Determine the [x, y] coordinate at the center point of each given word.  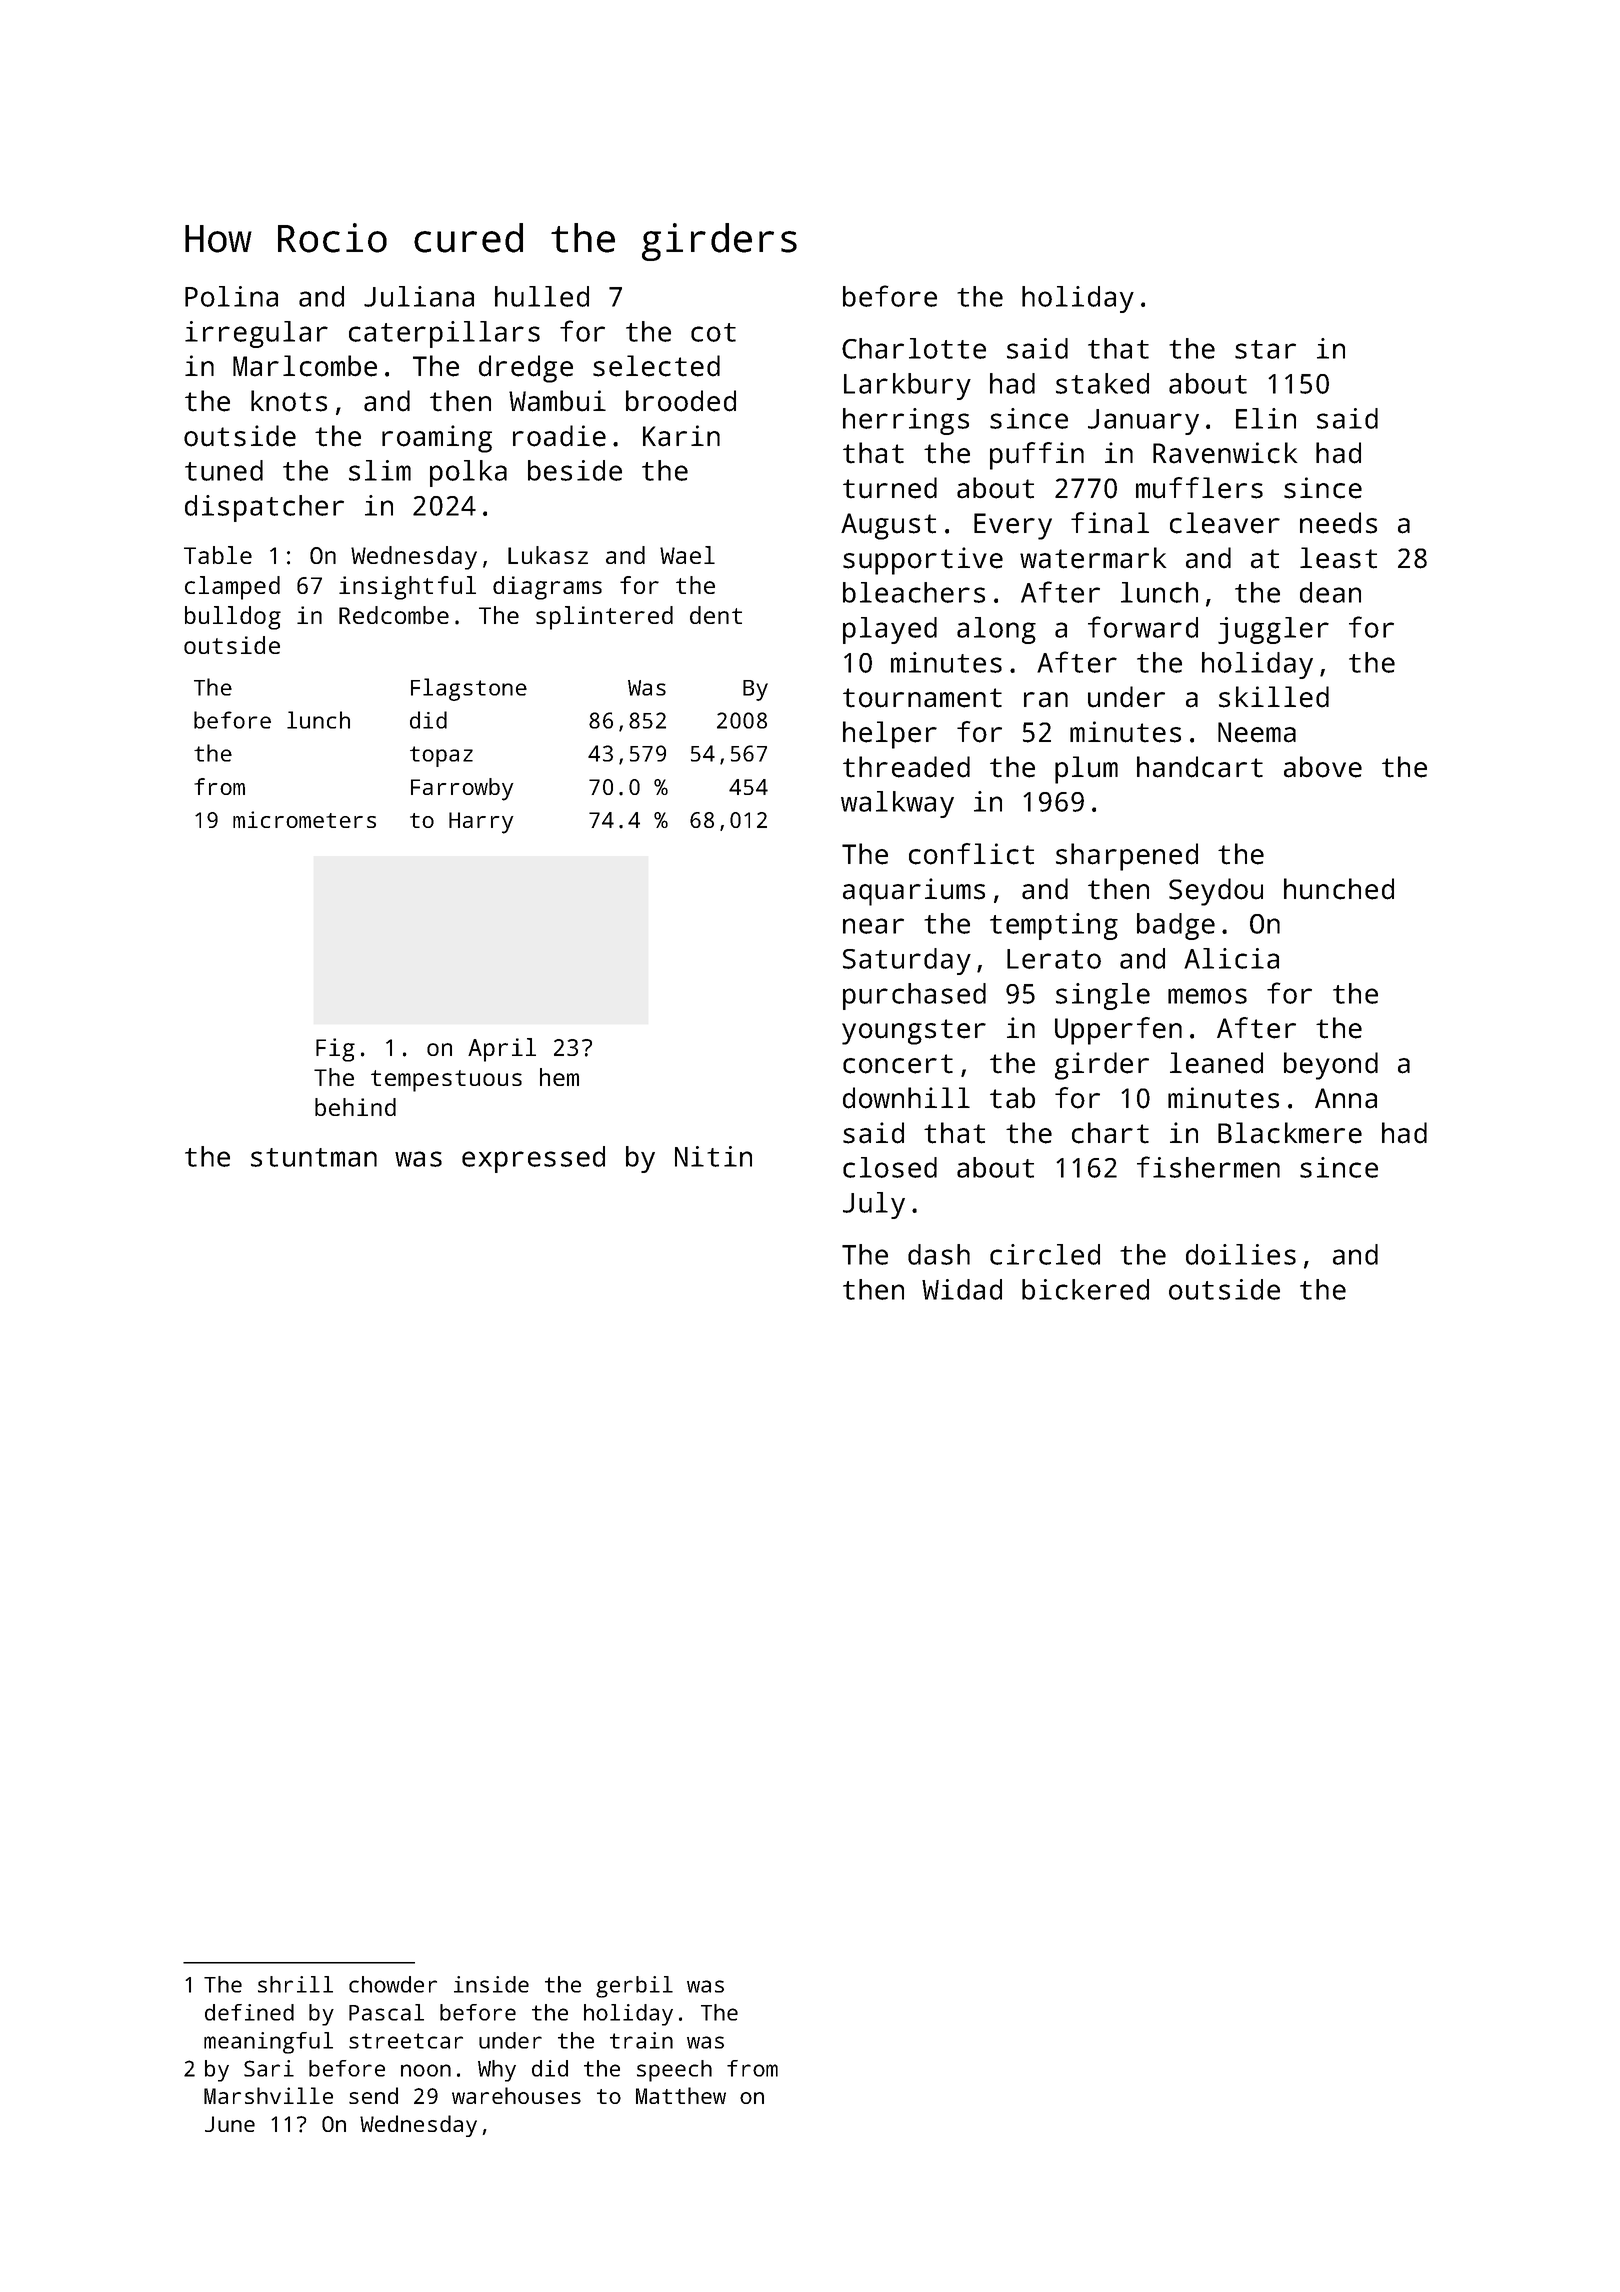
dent [716, 615]
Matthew [681, 2095]
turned [890, 488]
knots [289, 401]
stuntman [314, 1157]
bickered [1085, 1289]
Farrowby [462, 789]
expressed [533, 1159]
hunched [1339, 889]
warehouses [516, 2095]
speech [674, 2071]
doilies [1241, 1254]
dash [939, 1254]
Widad [962, 1289]
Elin [1266, 418]
